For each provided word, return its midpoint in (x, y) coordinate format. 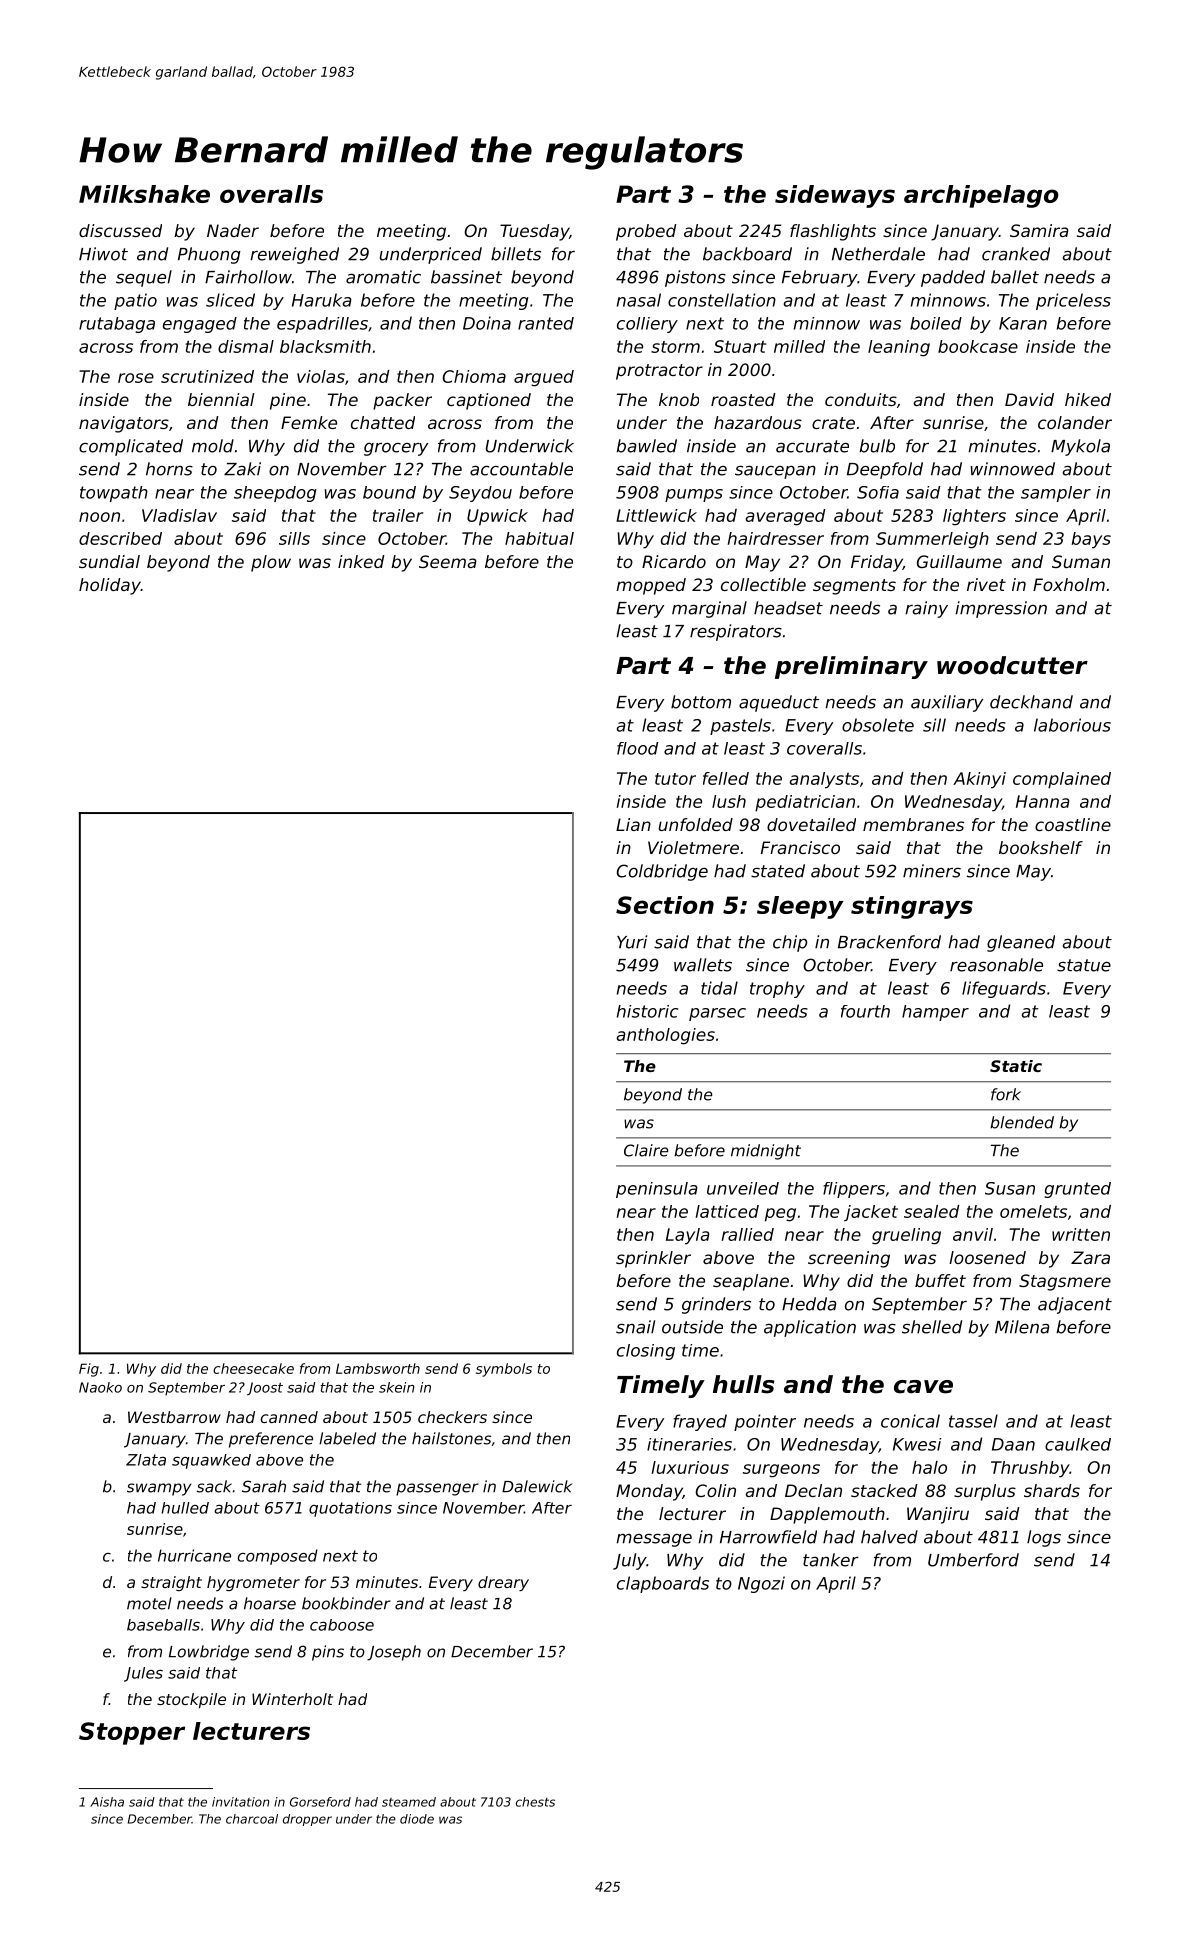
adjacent (1075, 1305)
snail (635, 1327)
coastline (1073, 824)
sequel (144, 278)
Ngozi (761, 1584)
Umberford (973, 1560)
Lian (633, 824)
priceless (1073, 301)
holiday (110, 586)
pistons (695, 278)
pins (328, 1653)
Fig (89, 1370)
